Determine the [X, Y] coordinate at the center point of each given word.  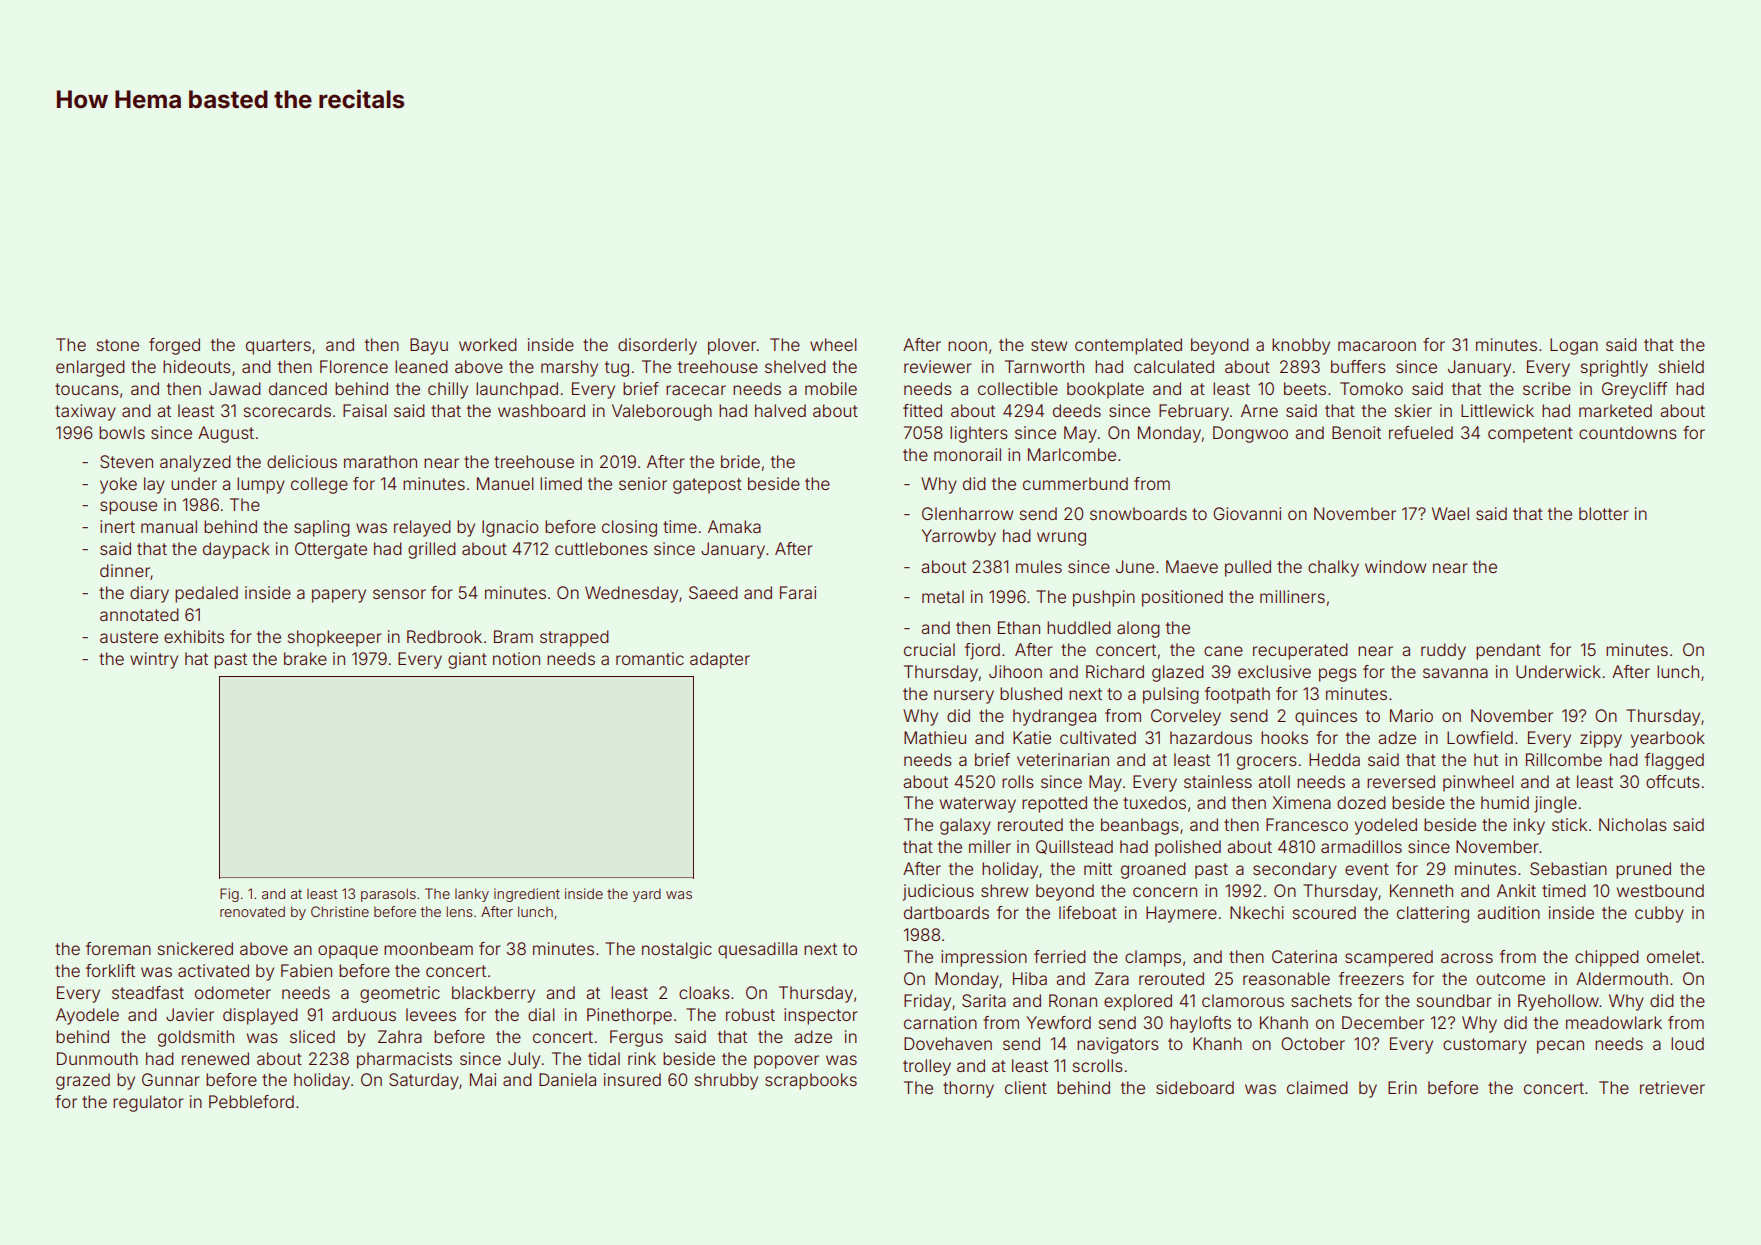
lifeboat [1088, 912]
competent [1530, 435]
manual [169, 526]
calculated [1174, 366]
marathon [380, 461]
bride [740, 461]
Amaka [734, 526]
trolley [927, 1067]
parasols [388, 895]
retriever [1672, 1087]
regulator [148, 1103]
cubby [1659, 914]
